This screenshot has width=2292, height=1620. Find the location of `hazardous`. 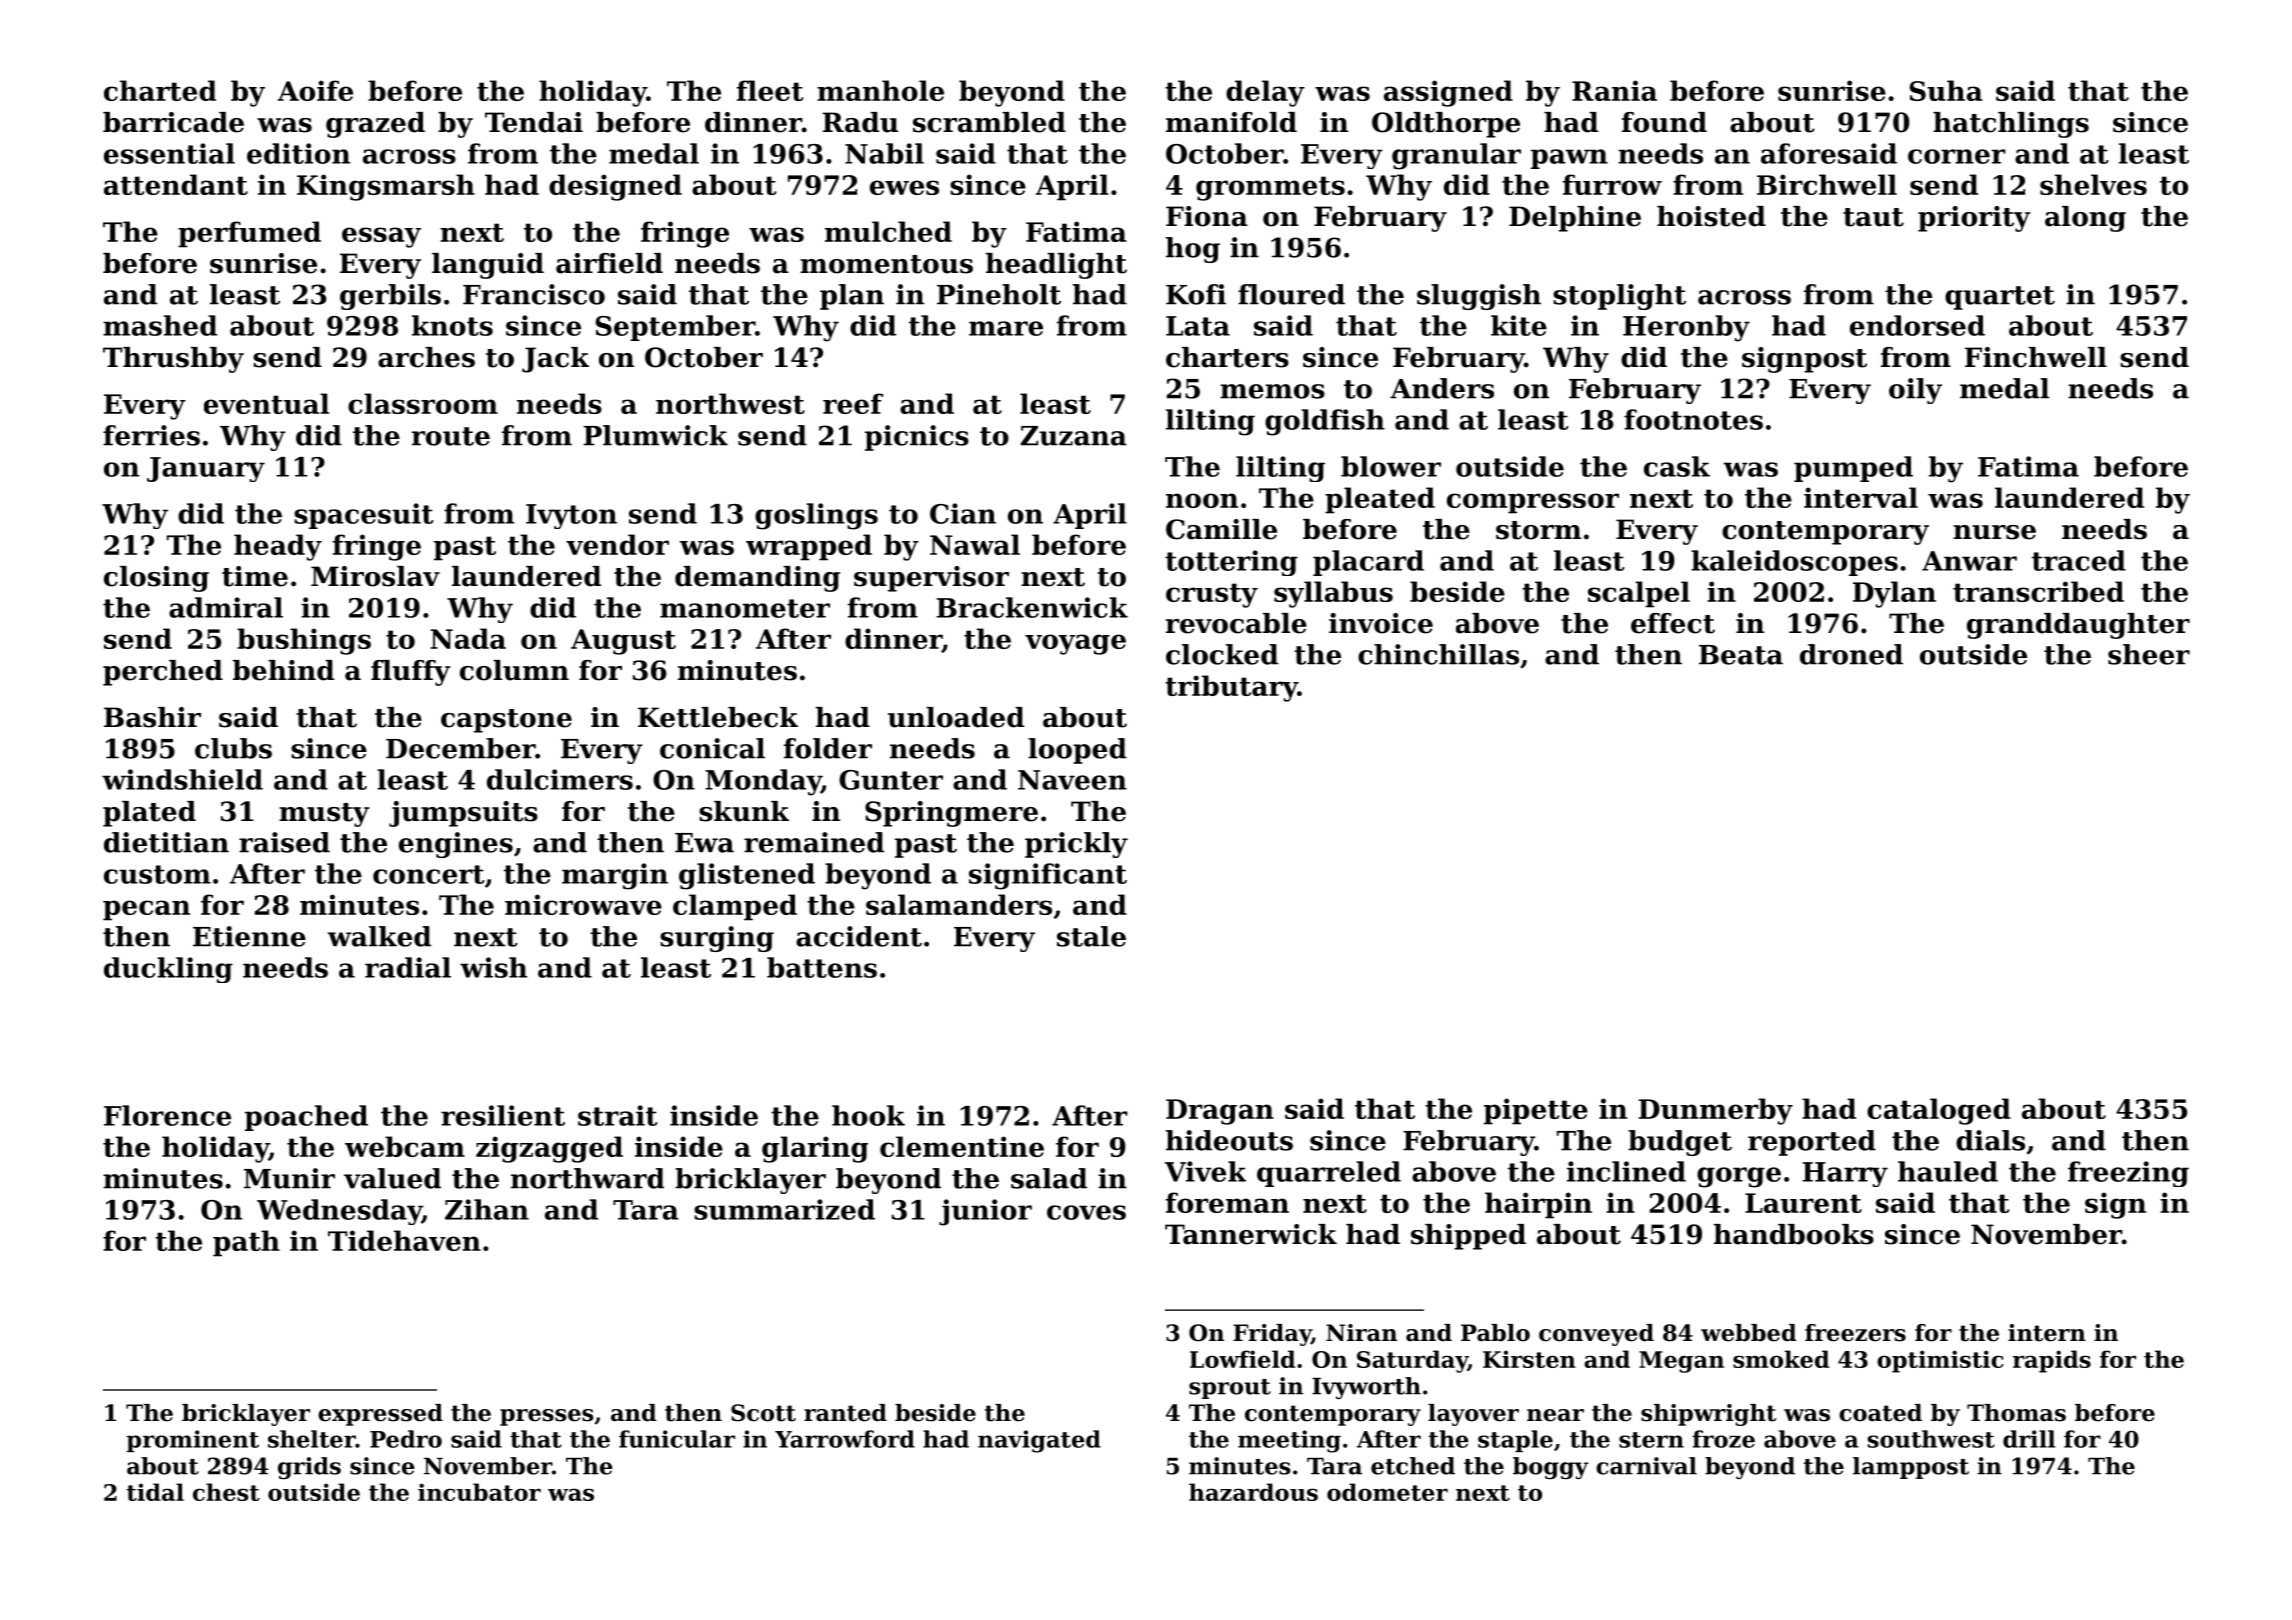

hazardous is located at coordinates (1253, 1492).
